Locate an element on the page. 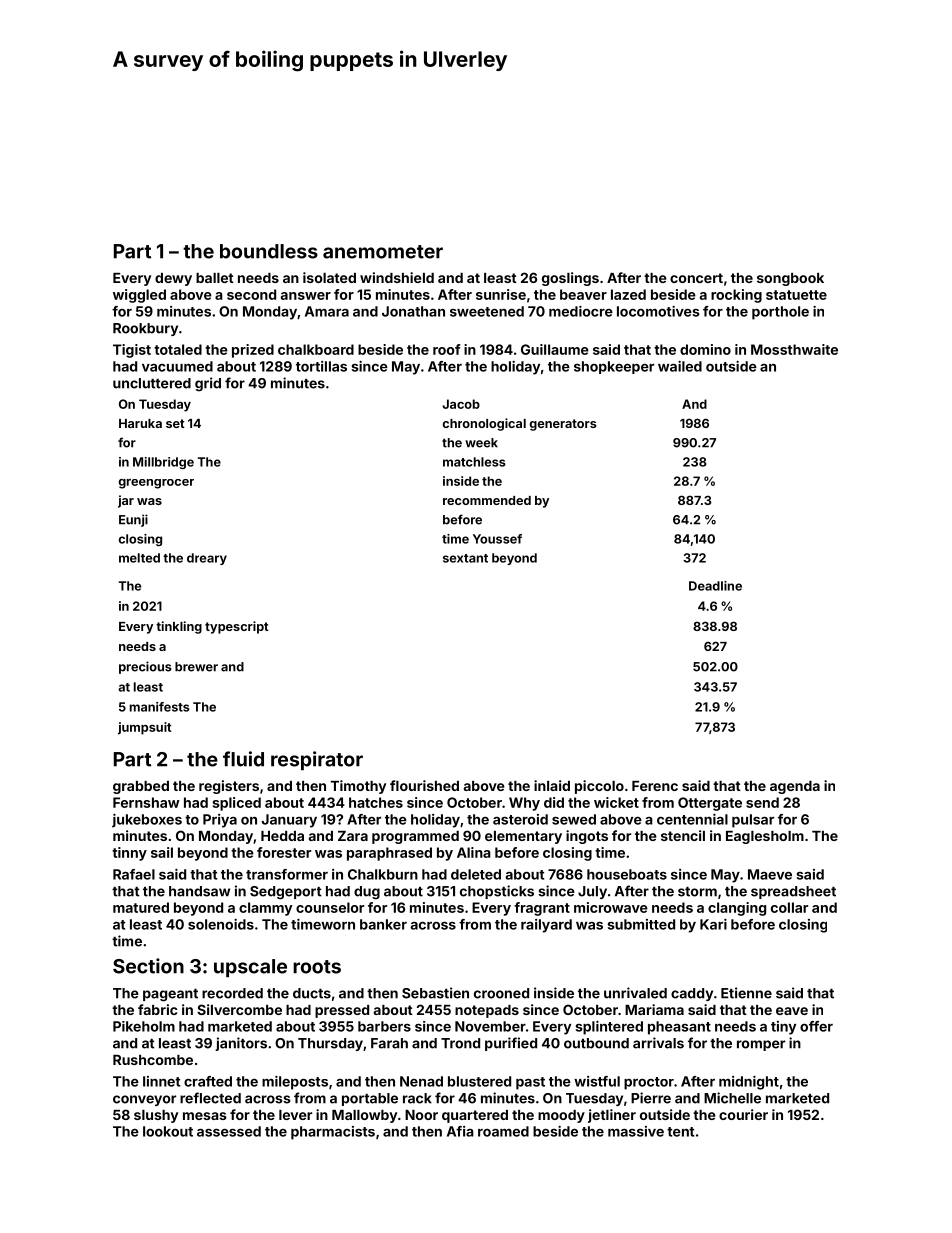 The image size is (952, 1233). agenda is located at coordinates (795, 787).
